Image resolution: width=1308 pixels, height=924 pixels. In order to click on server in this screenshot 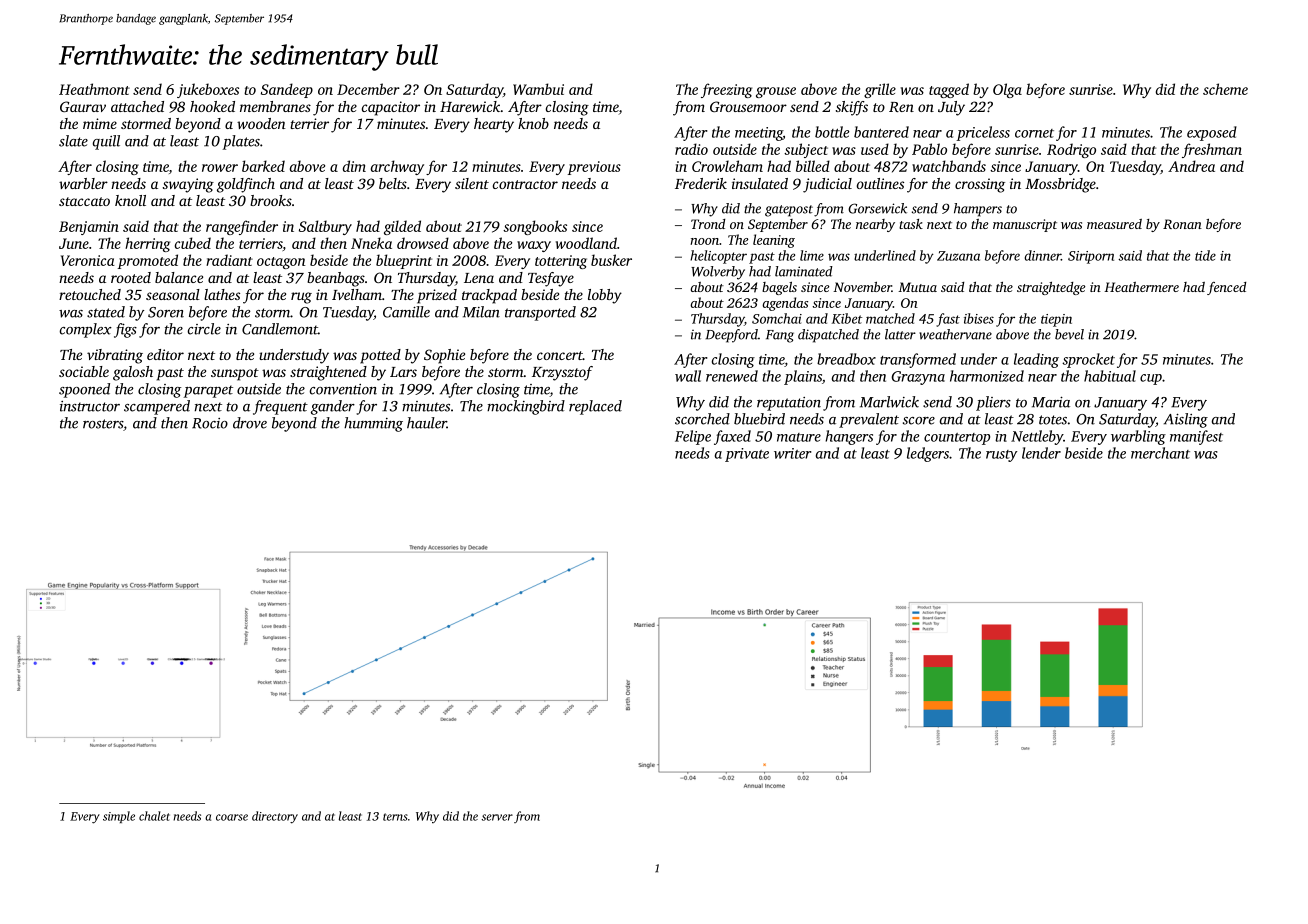, I will do `click(497, 817)`.
